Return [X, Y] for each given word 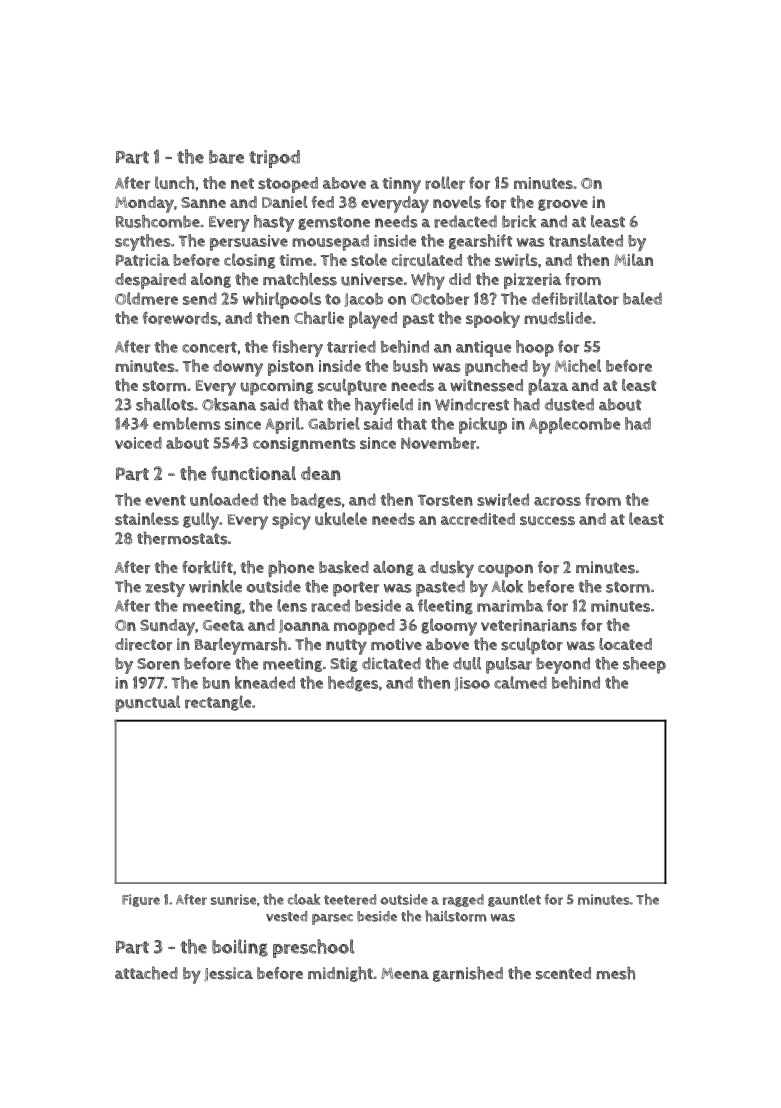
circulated [427, 260]
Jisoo [472, 684]
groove [563, 205]
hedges [353, 684]
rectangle [218, 703]
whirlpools [282, 300]
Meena [405, 973]
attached [146, 973]
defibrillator [575, 298]
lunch [174, 183]
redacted [465, 221]
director [144, 644]
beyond [563, 665]
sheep [644, 665]
